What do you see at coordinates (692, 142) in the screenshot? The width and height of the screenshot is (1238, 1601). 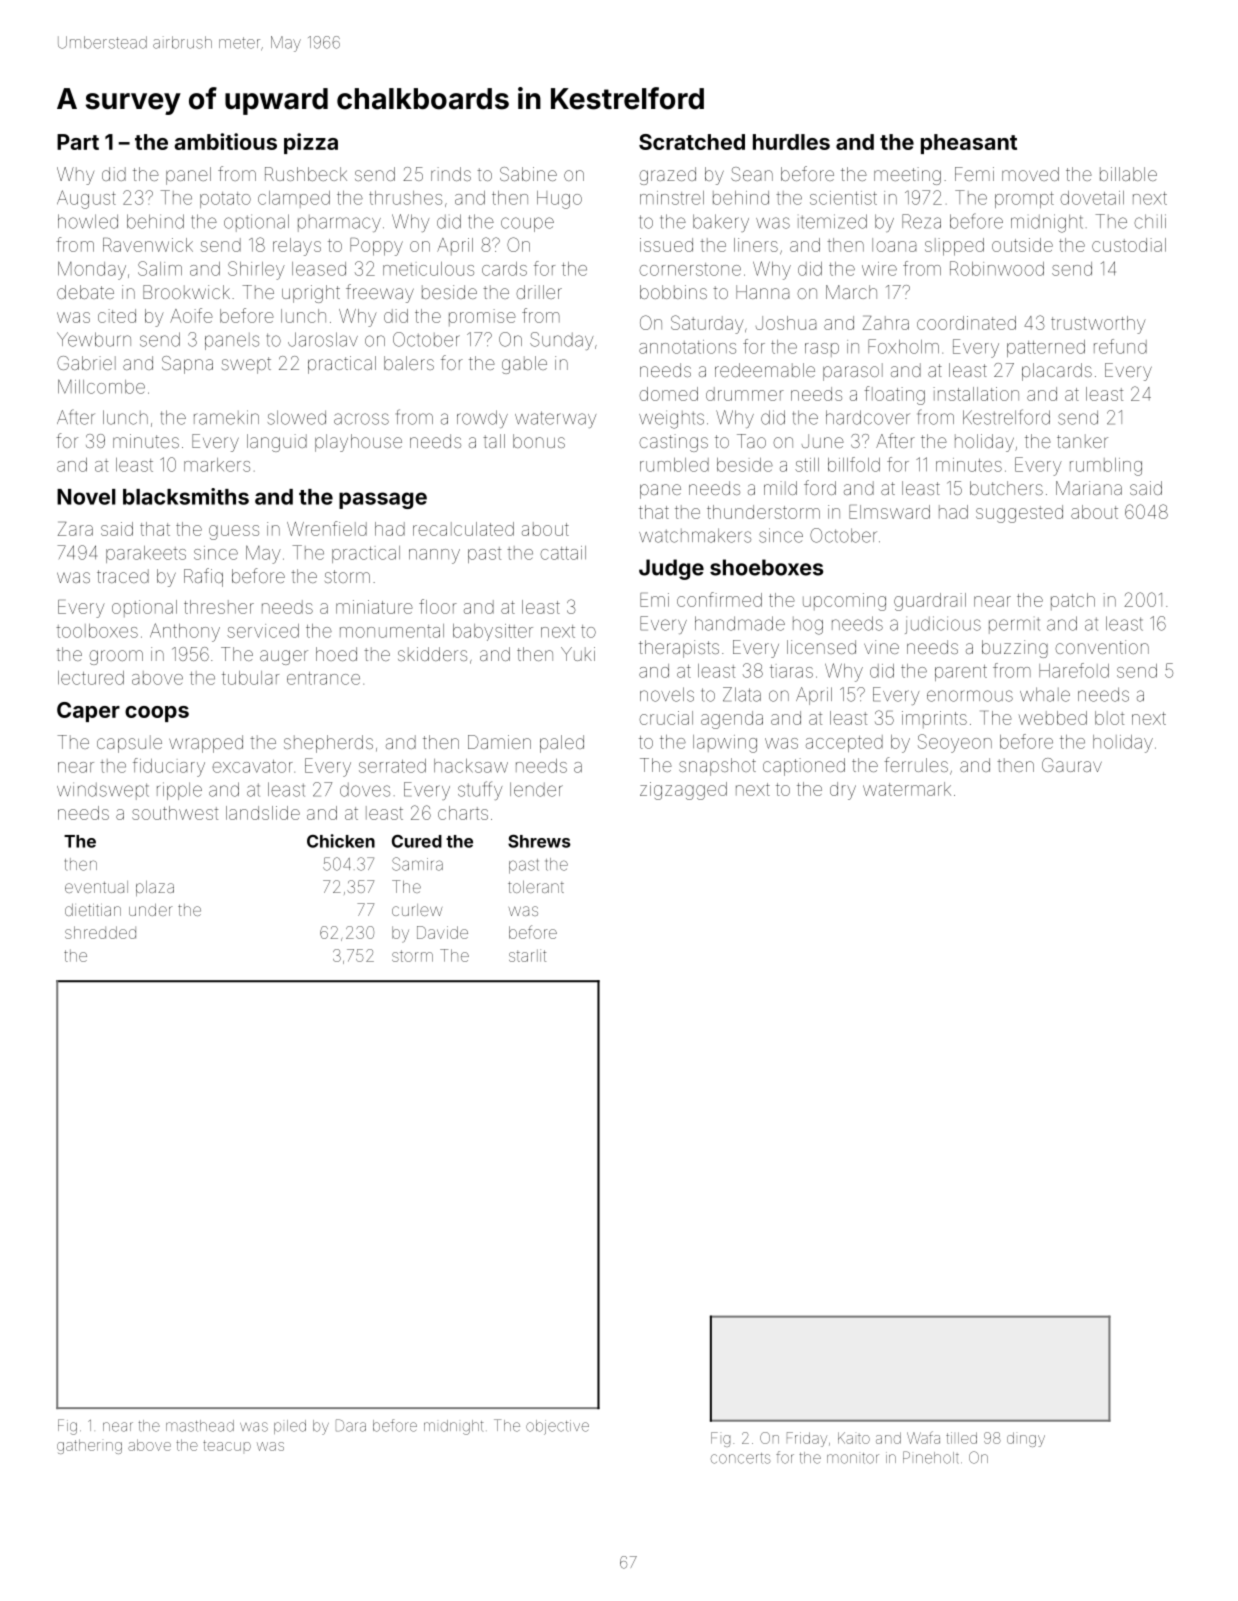 I see `Scratched` at bounding box center [692, 142].
